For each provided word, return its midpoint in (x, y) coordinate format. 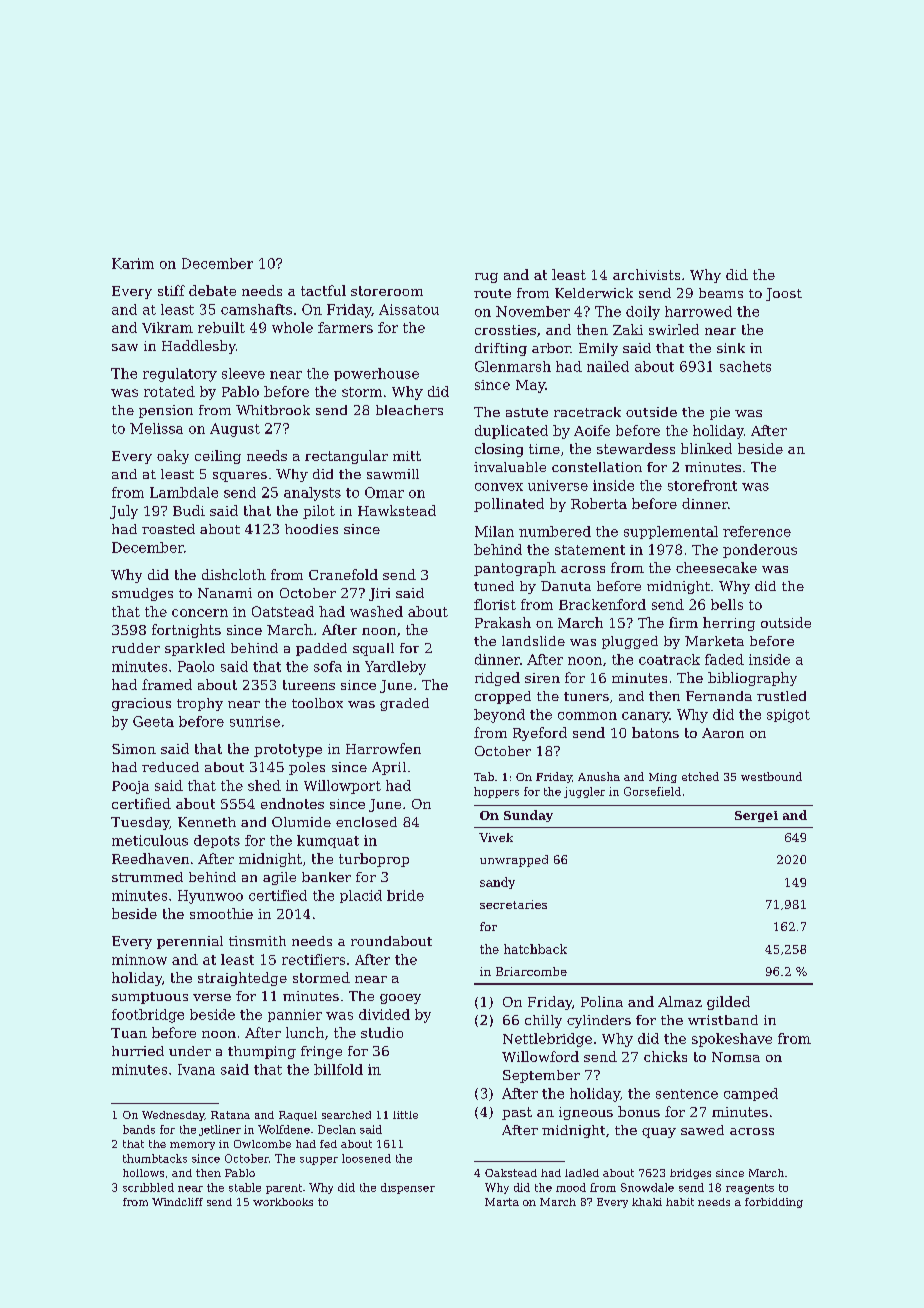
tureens (309, 685)
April (389, 768)
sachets (745, 366)
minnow (139, 959)
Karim (133, 263)
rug (486, 278)
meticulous (150, 840)
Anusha (599, 776)
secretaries (513, 904)
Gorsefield (652, 791)
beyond (499, 716)
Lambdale (184, 492)
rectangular (346, 457)
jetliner (220, 1130)
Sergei (756, 816)
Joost (784, 294)
